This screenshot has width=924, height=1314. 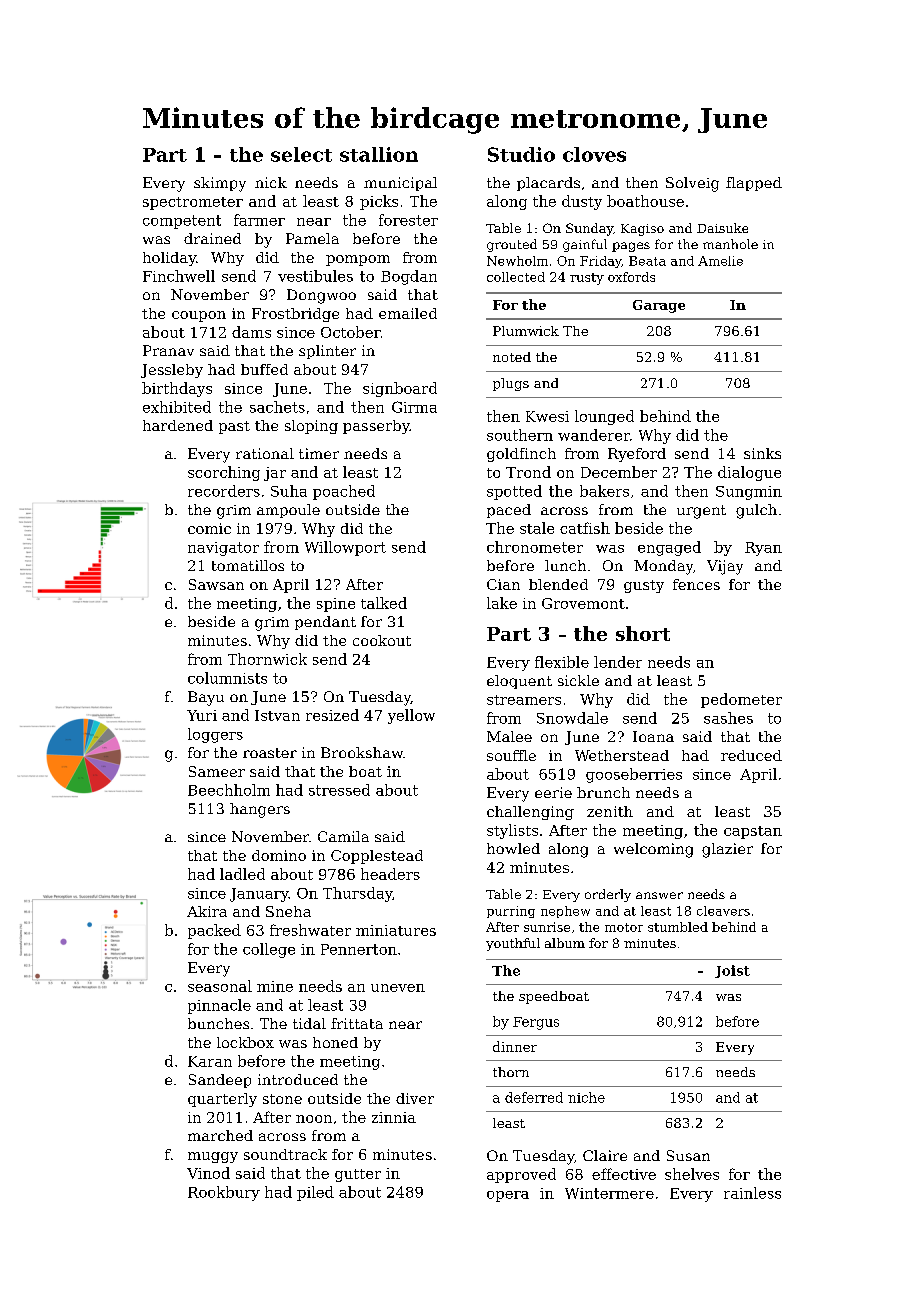 What do you see at coordinates (398, 988) in the screenshot?
I see `uneven` at bounding box center [398, 988].
